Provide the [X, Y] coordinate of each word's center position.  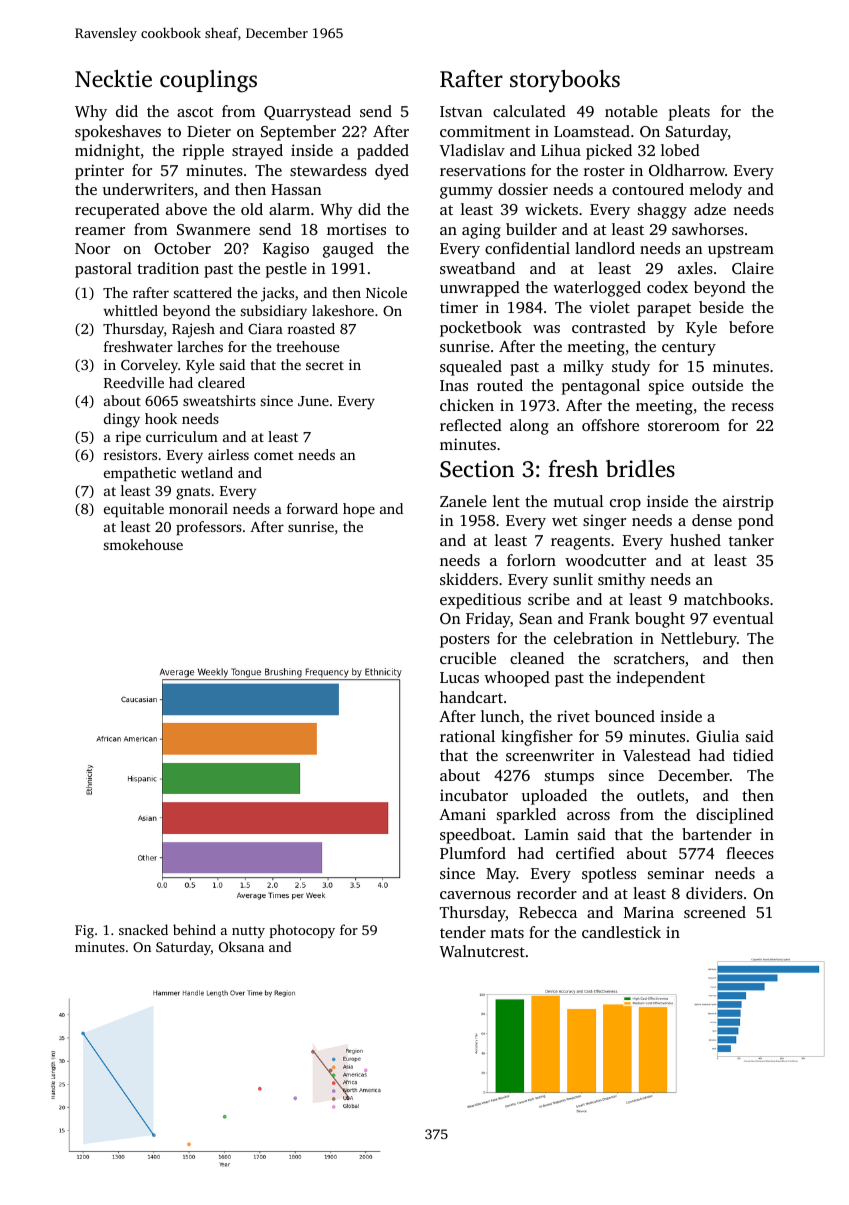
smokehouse [143, 544]
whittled [130, 310]
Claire [753, 268]
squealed [471, 368]
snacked [143, 929]
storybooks [565, 81]
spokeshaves [118, 133]
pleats [689, 113]
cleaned [537, 658]
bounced [625, 716]
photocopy [302, 931]
